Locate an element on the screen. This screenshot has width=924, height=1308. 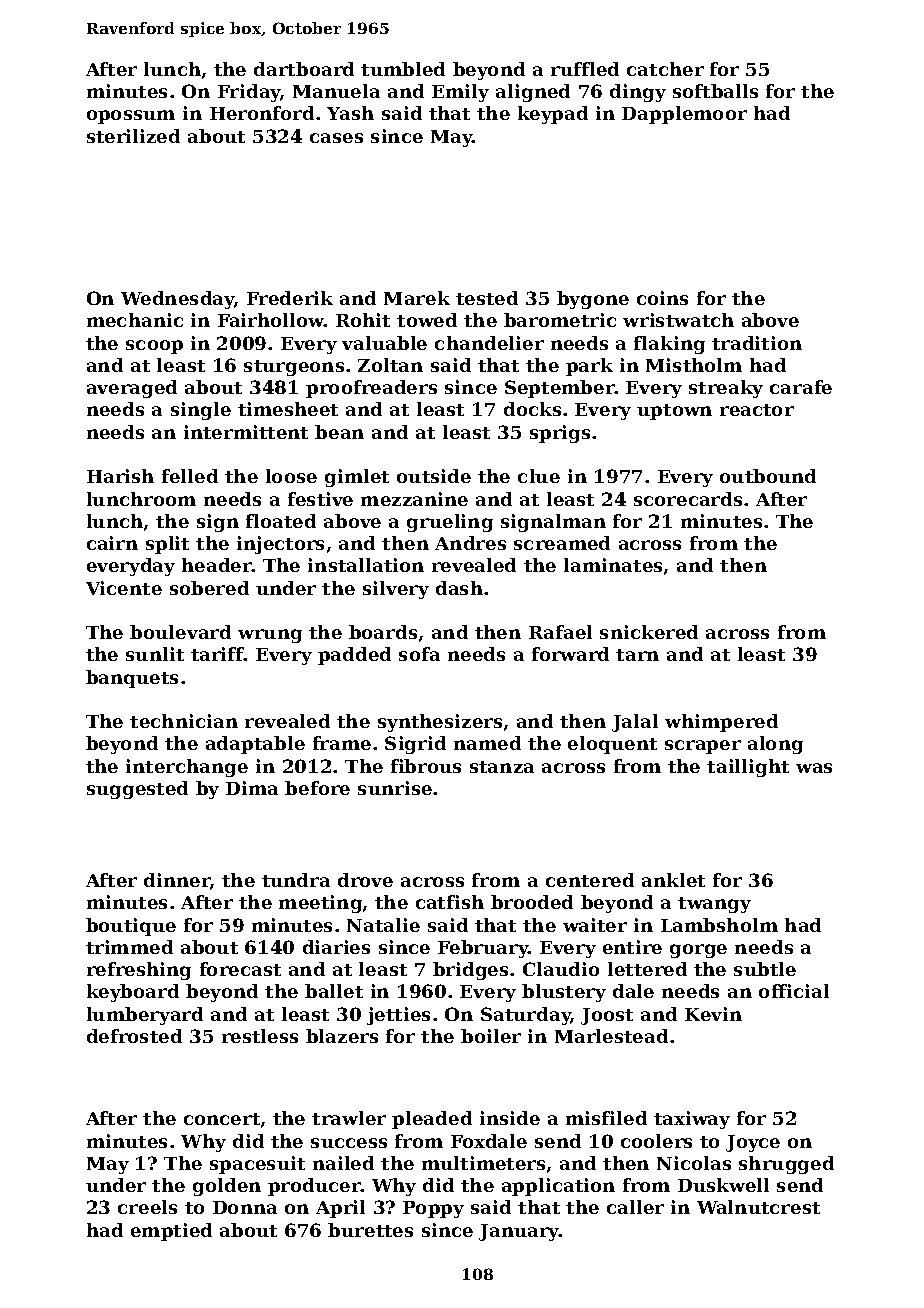
Natalie is located at coordinates (383, 925).
